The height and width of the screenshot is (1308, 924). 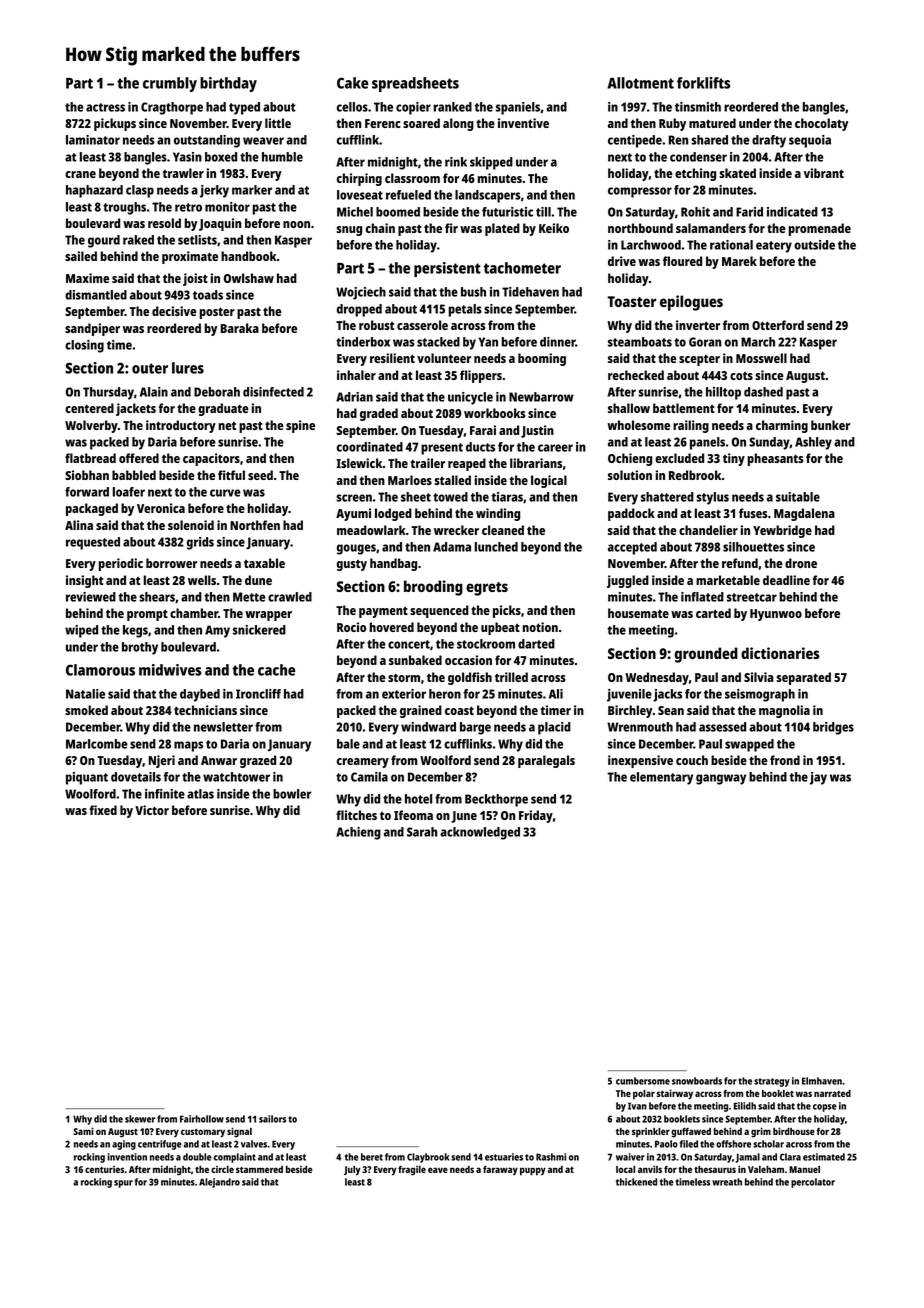 What do you see at coordinates (222, 1169) in the screenshot?
I see `circle` at bounding box center [222, 1169].
